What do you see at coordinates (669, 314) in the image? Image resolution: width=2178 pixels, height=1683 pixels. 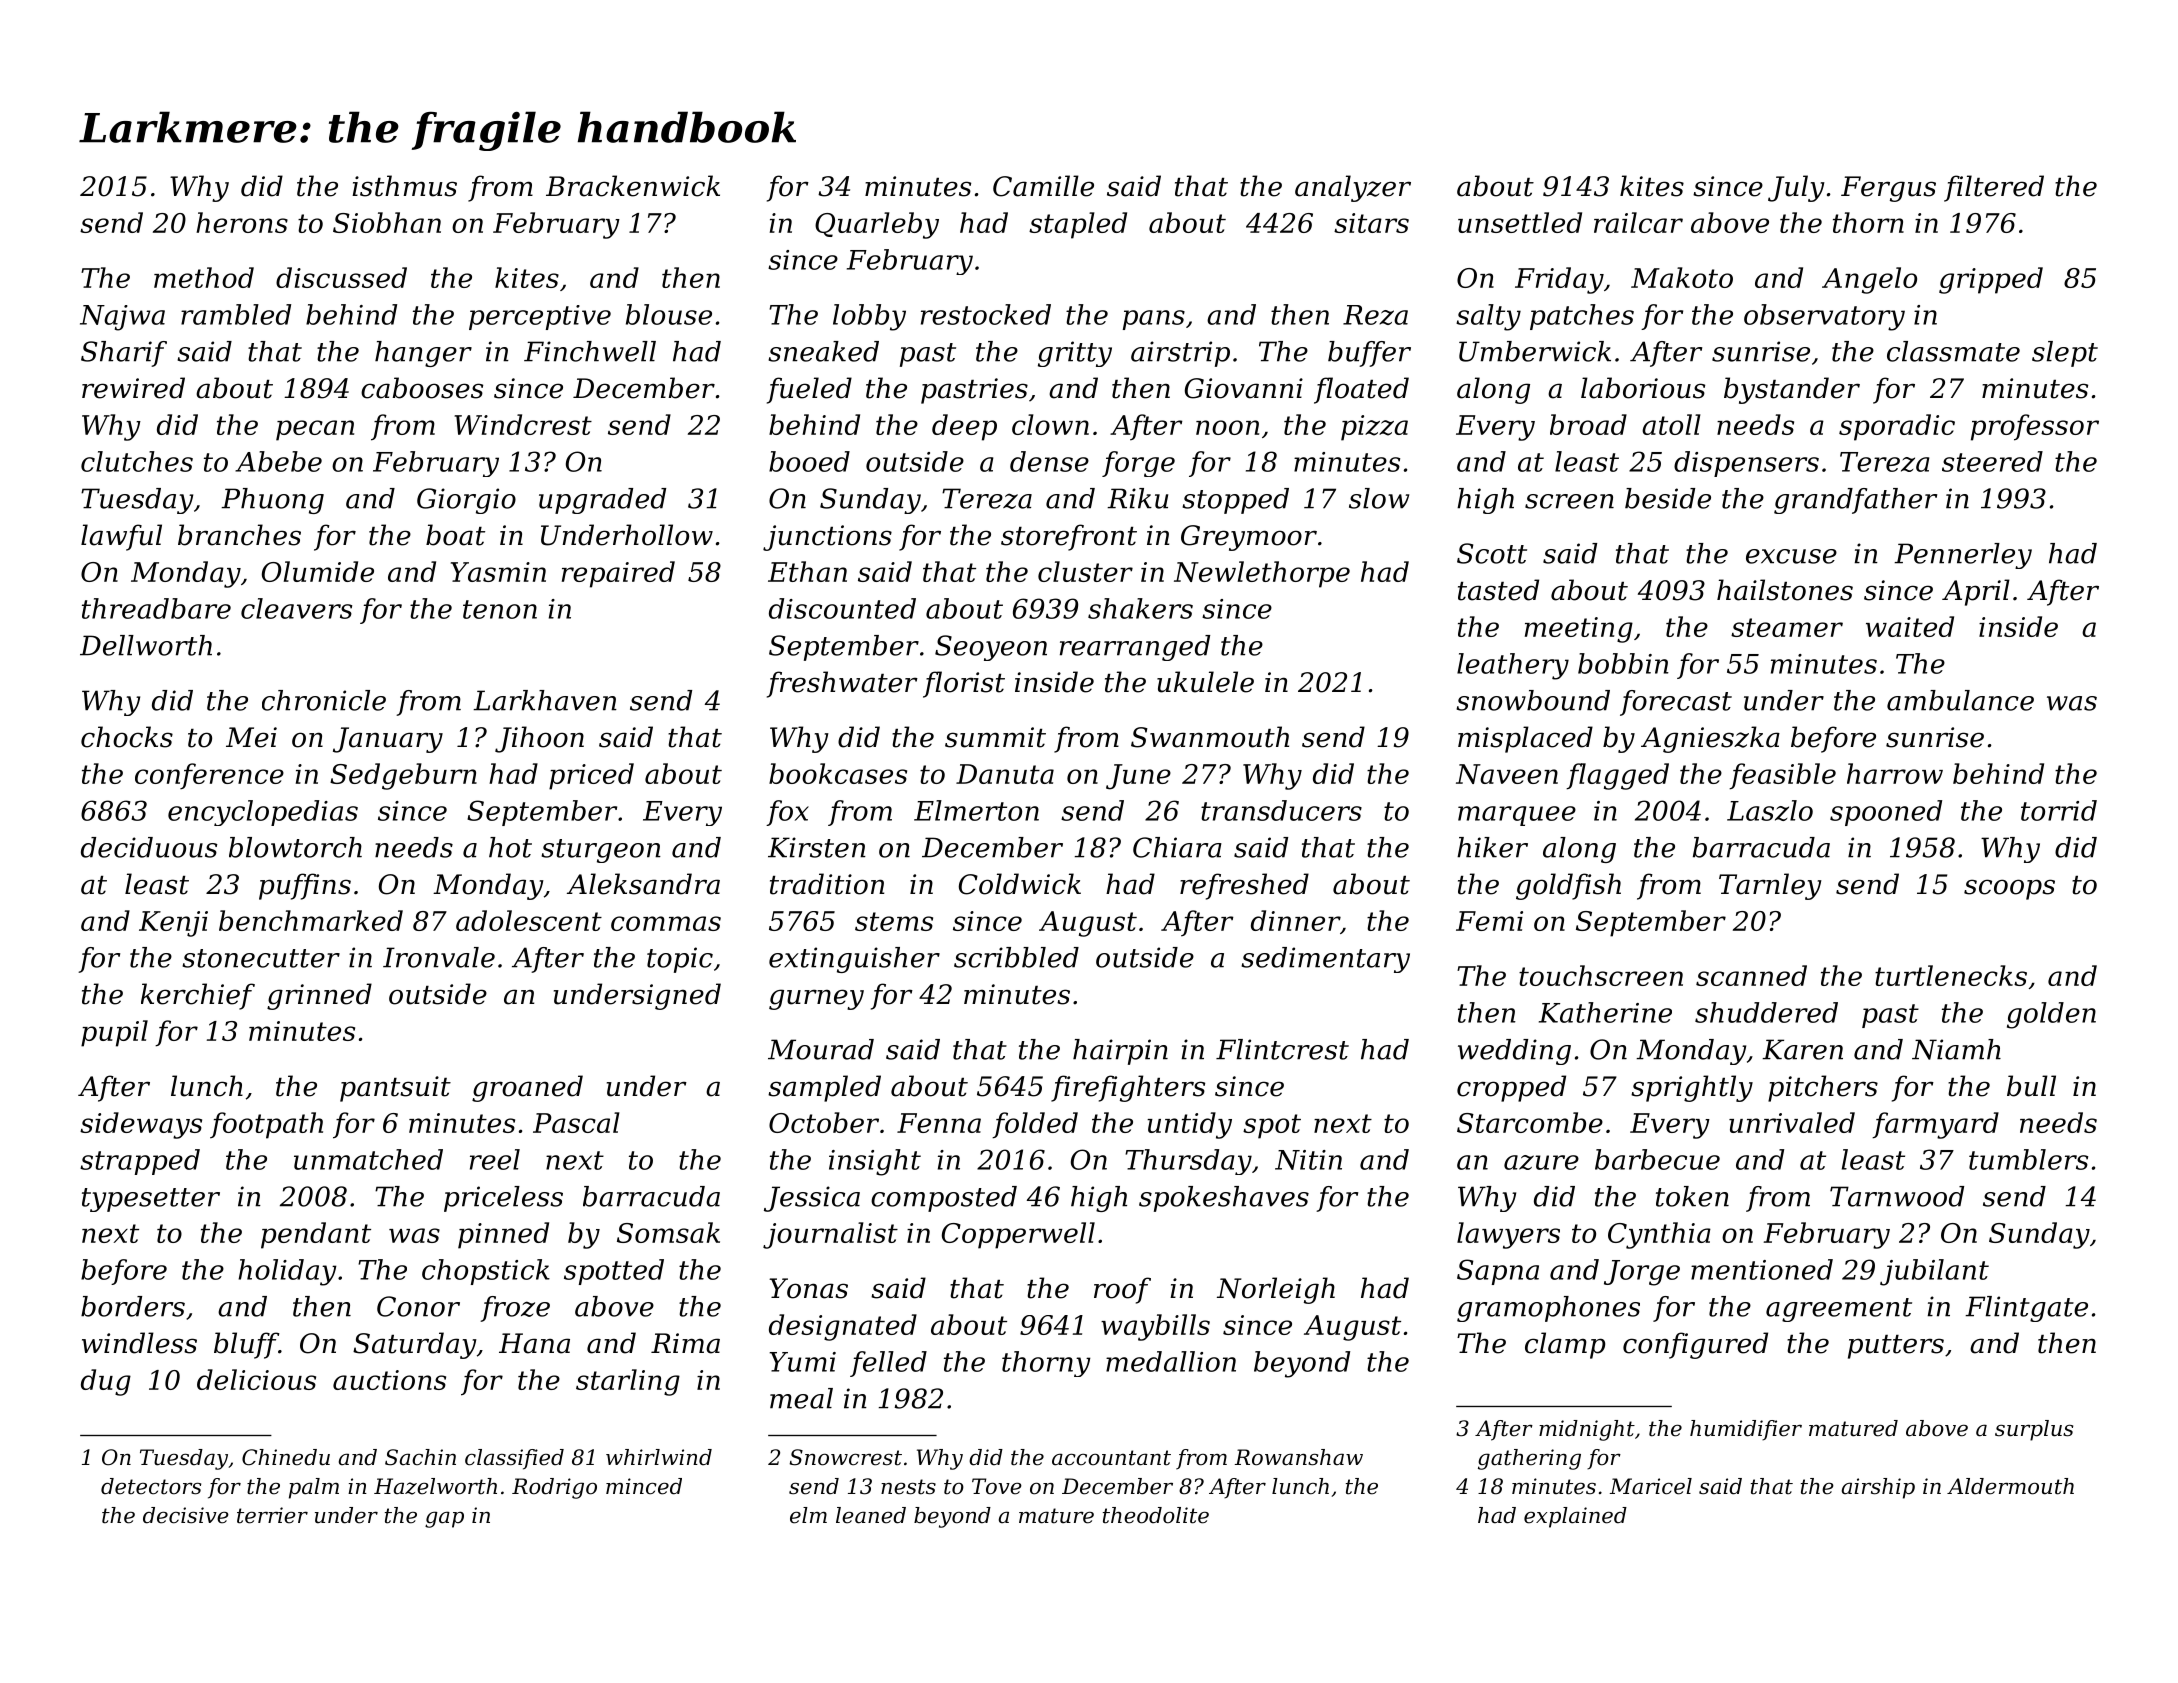 I see `blouse` at bounding box center [669, 314].
